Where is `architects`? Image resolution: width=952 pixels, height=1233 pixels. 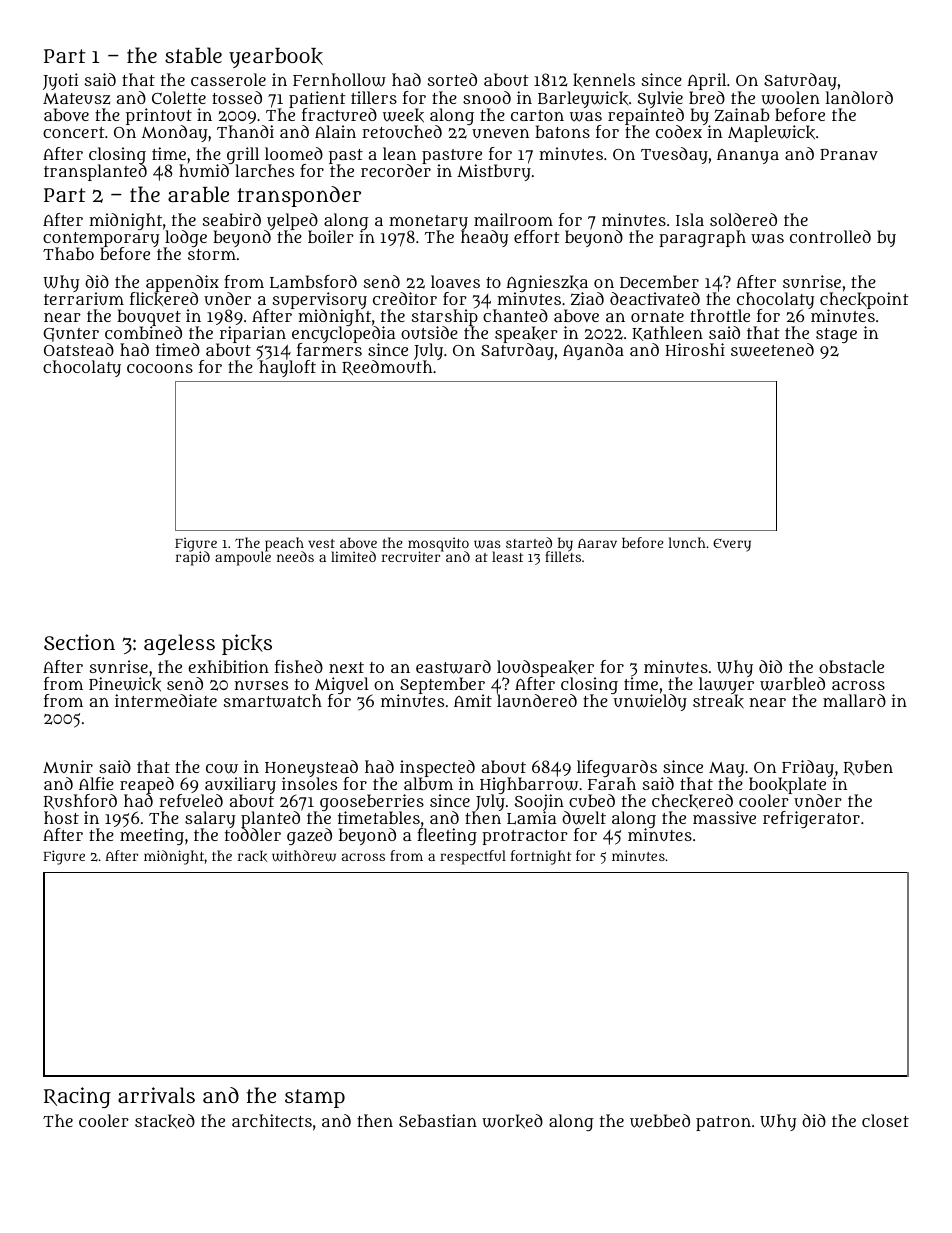
architects is located at coordinates (272, 1120).
